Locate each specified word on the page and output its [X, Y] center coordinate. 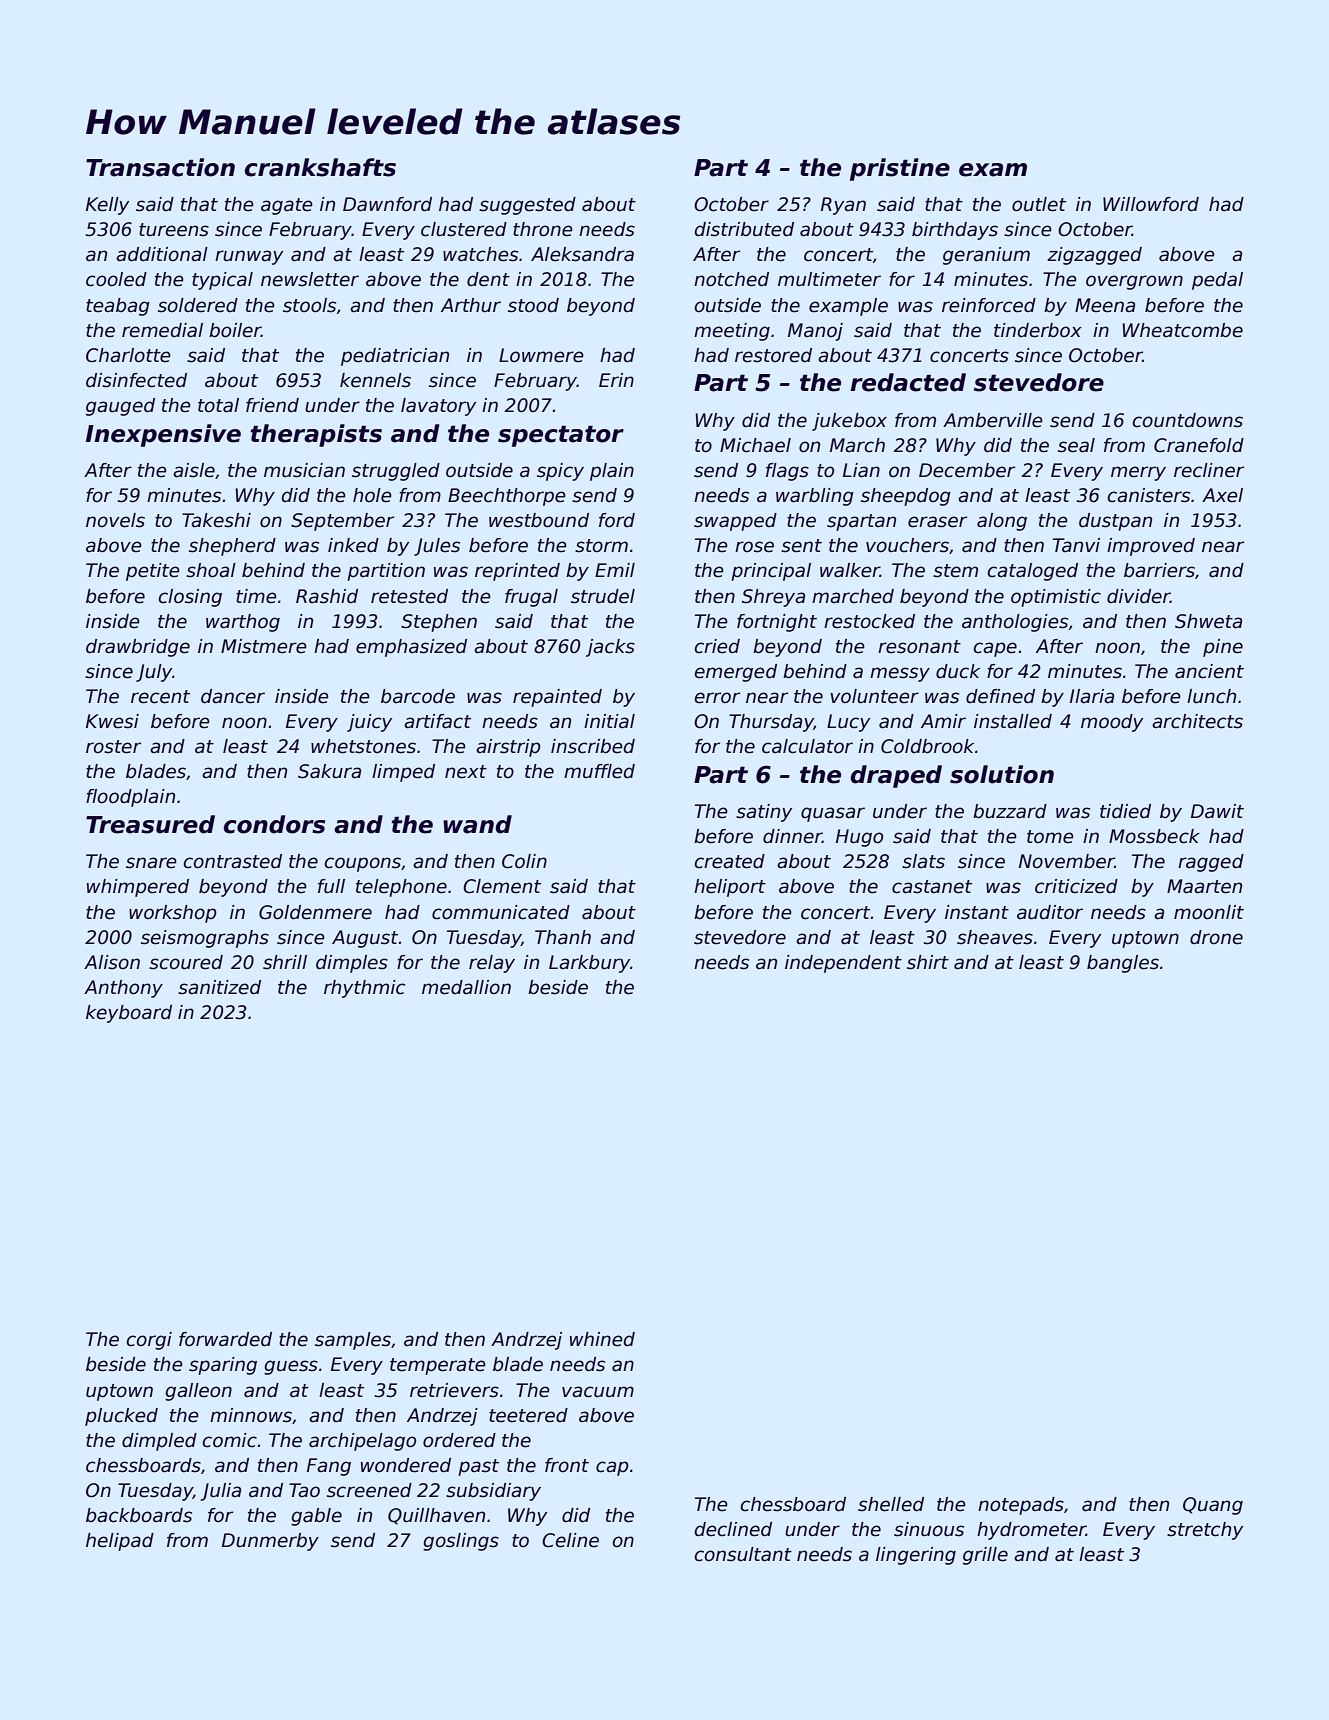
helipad [120, 1542]
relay [492, 964]
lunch [1211, 696]
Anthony [123, 989]
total [218, 405]
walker [850, 570]
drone [1216, 937]
